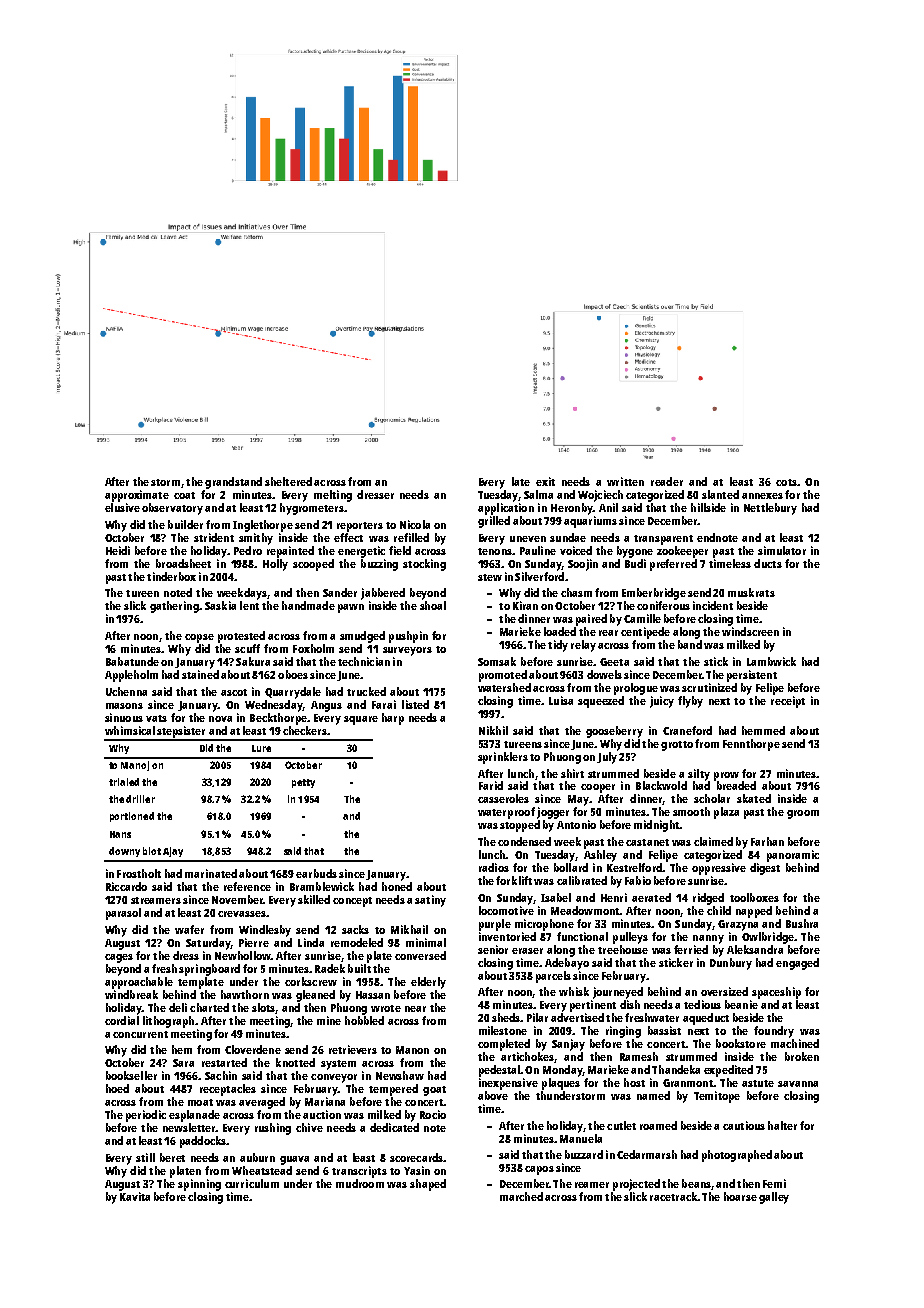  Describe the element at coordinates (119, 958) in the page. I see `cages` at that location.
